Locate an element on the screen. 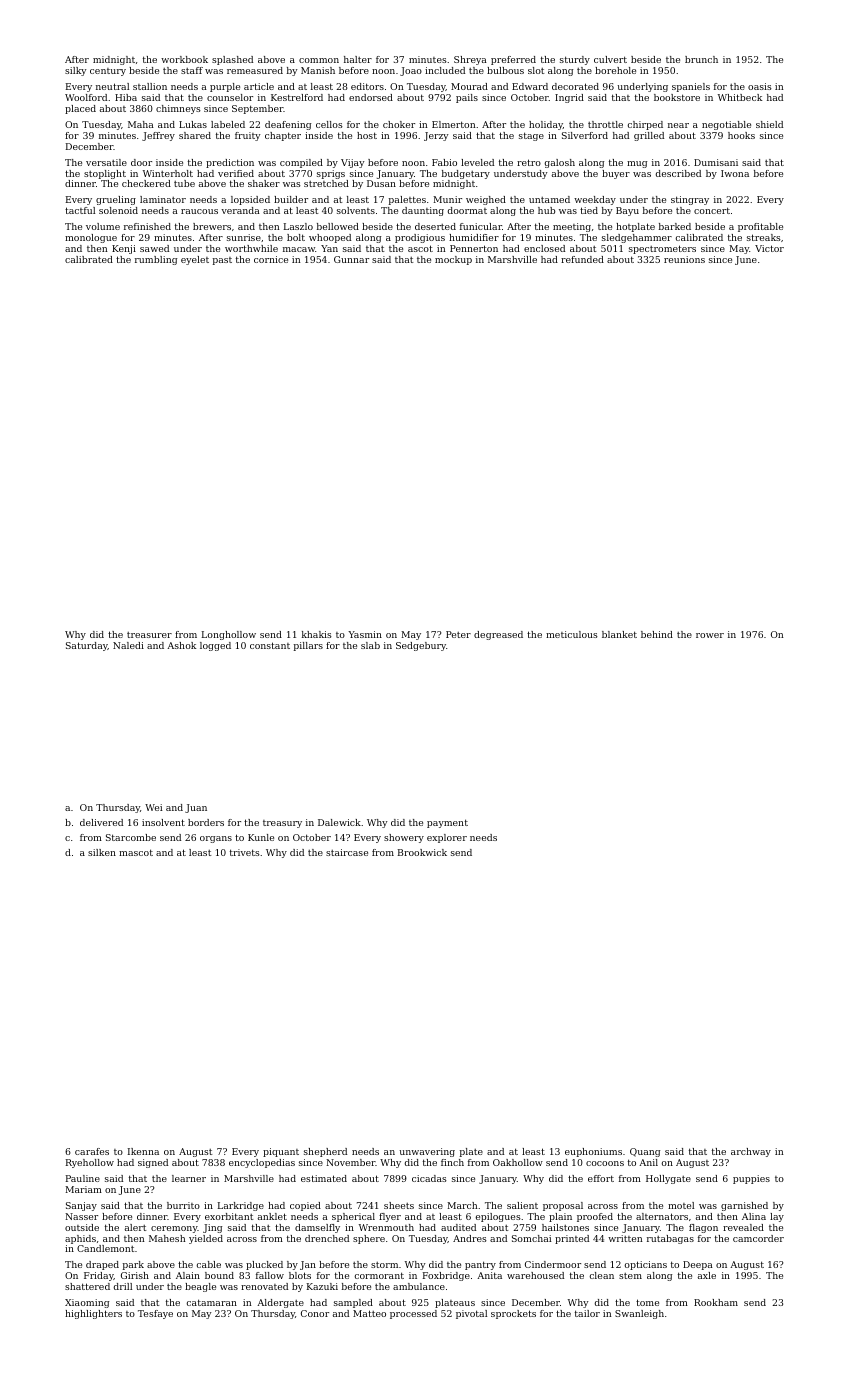 The width and height of the screenshot is (849, 1400). Conor is located at coordinates (315, 1313).
